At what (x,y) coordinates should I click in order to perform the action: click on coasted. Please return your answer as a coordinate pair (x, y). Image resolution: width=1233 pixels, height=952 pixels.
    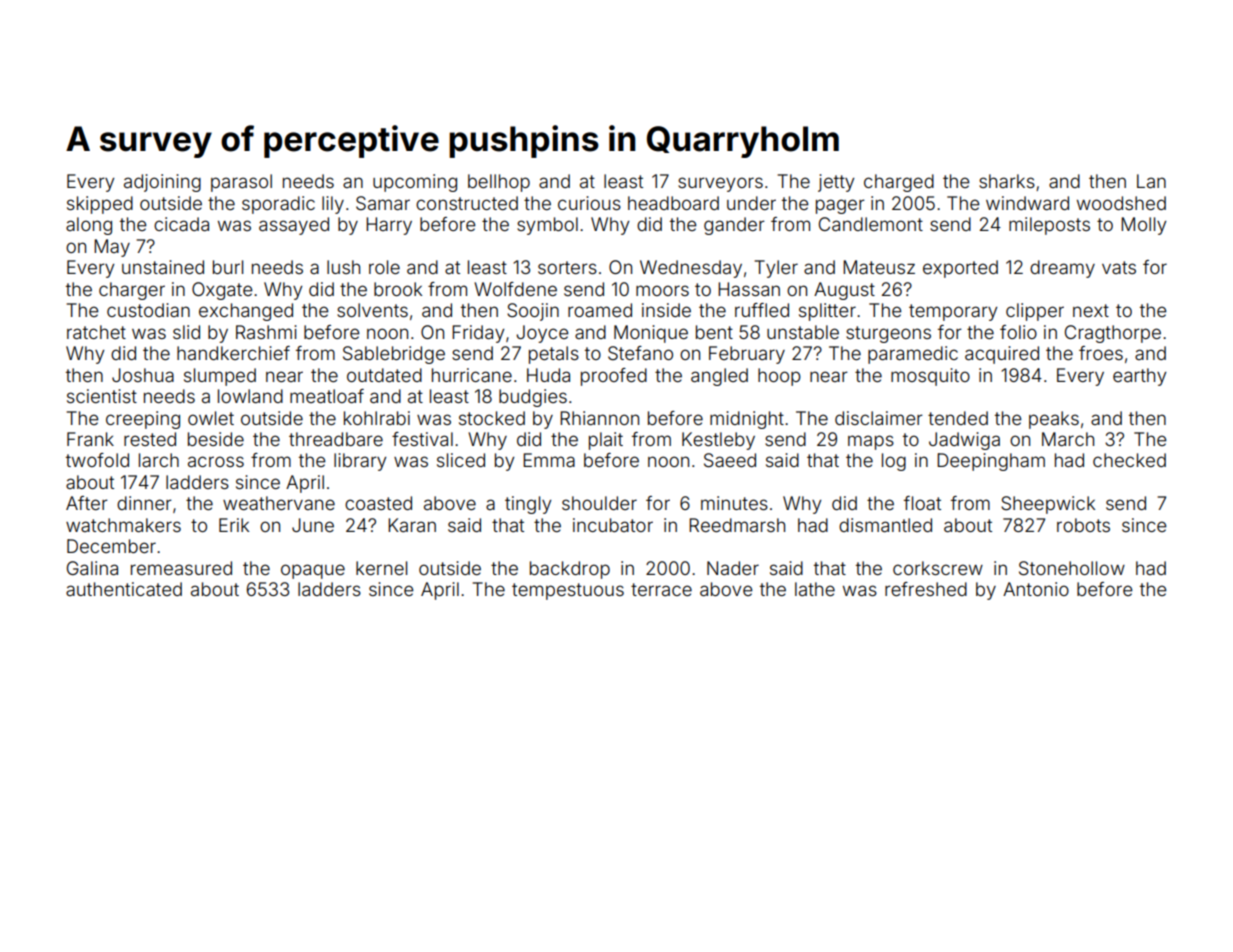
    Looking at the image, I should click on (378, 503).
